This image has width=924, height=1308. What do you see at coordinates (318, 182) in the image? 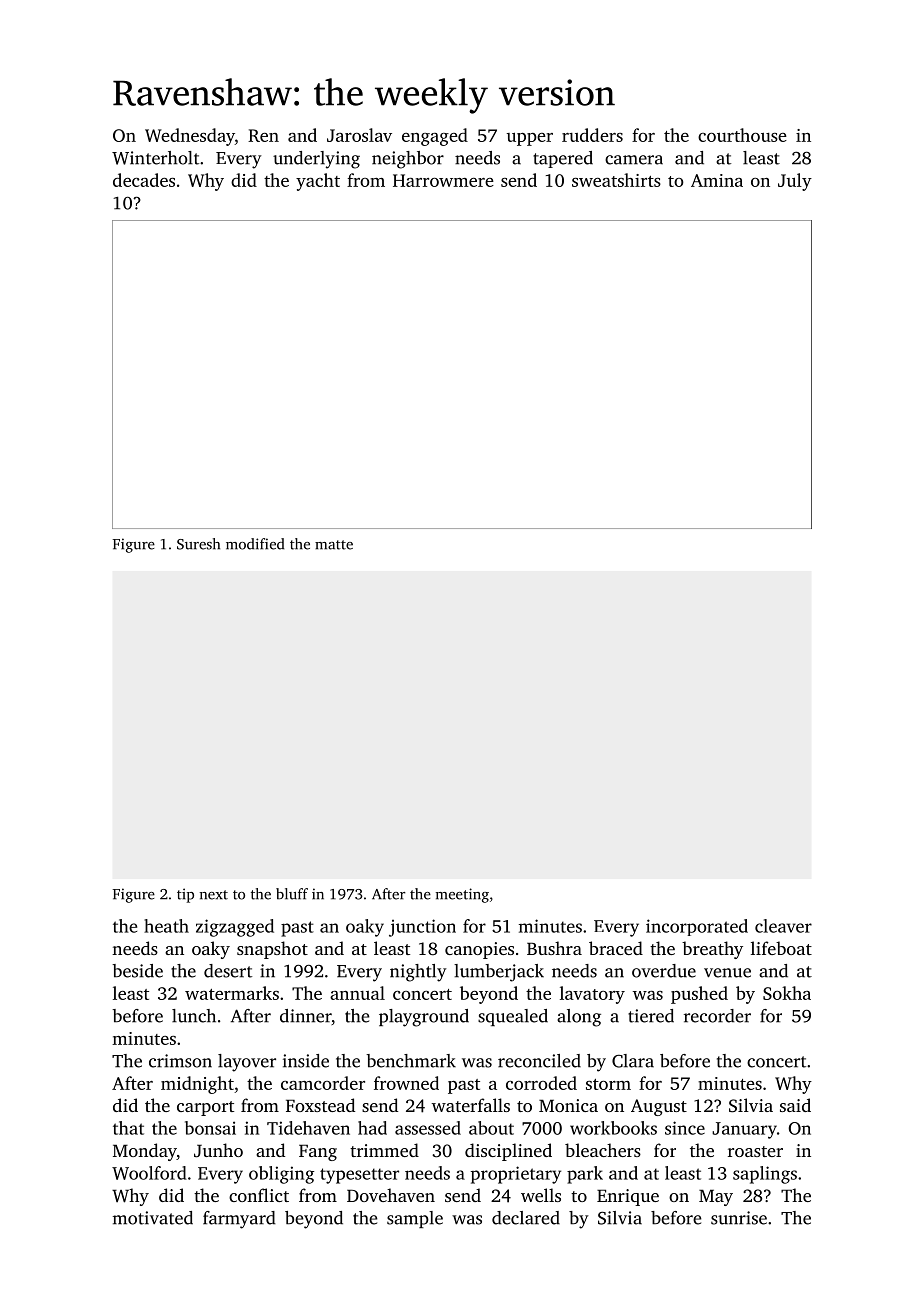
I see `yacht` at bounding box center [318, 182].
